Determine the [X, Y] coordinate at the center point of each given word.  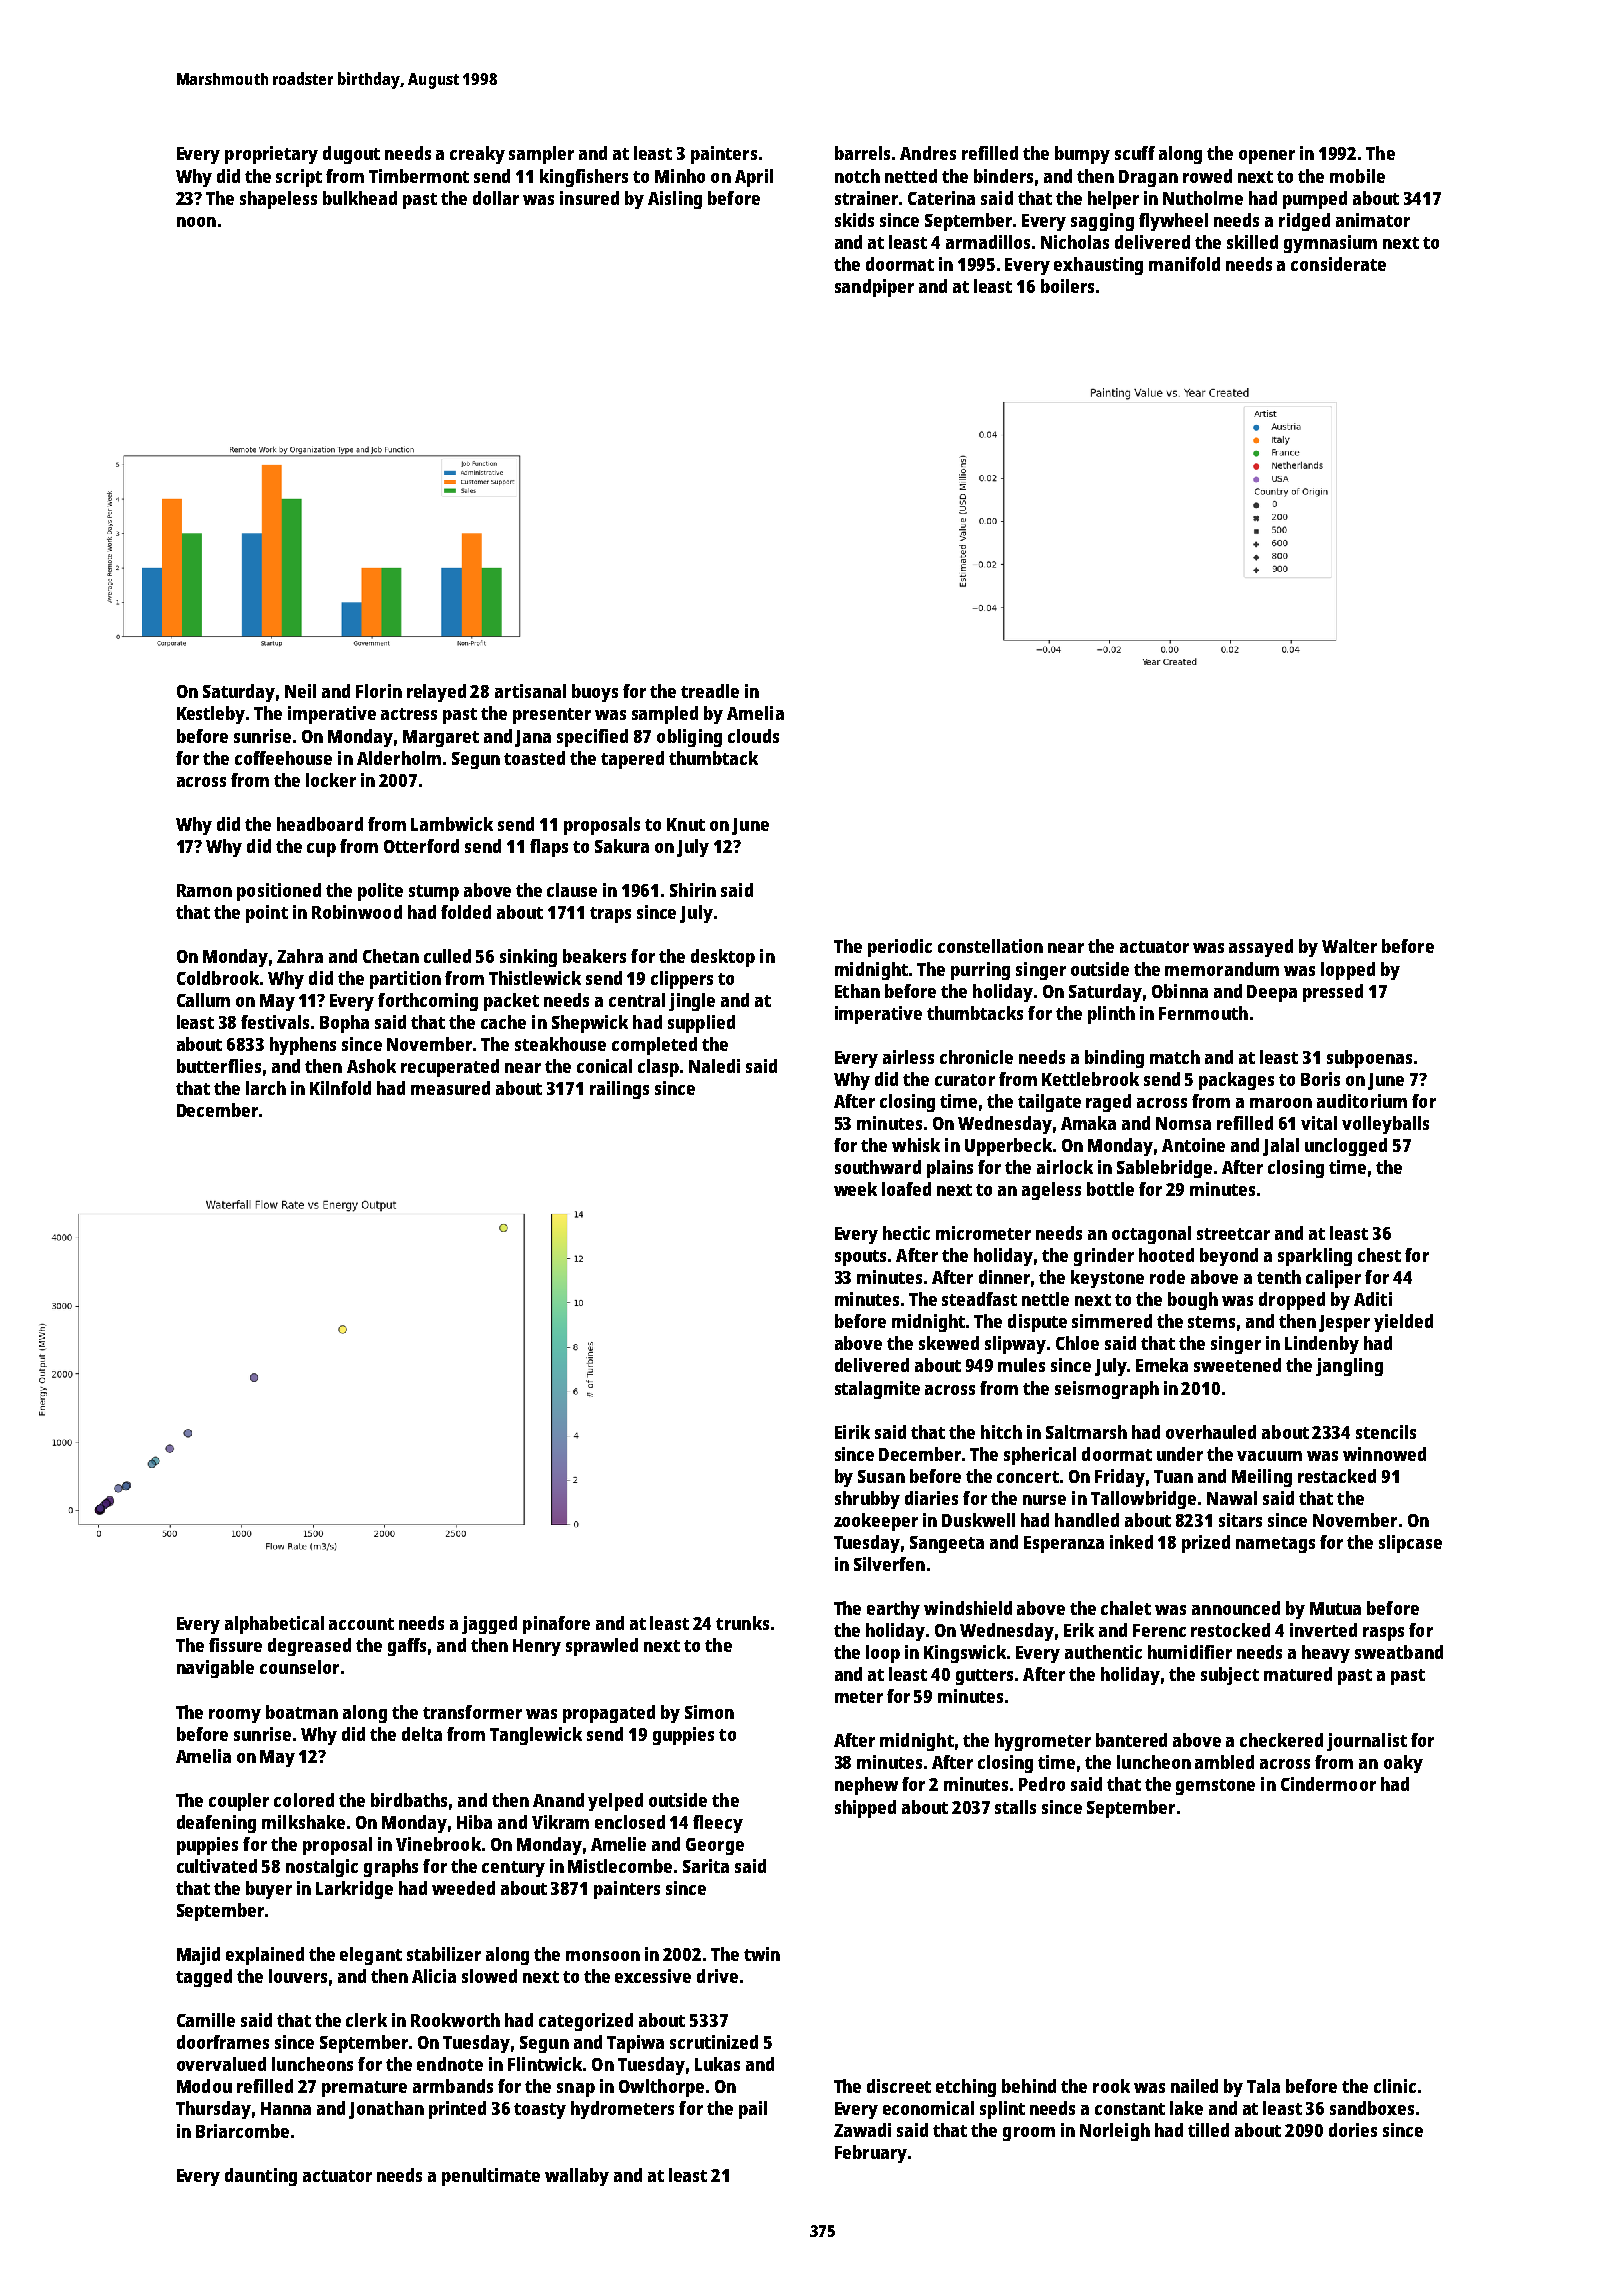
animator [1373, 220]
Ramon [204, 890]
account [361, 1624]
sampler [541, 155]
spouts [860, 1258]
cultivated [217, 1866]
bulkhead [360, 198]
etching [966, 2088]
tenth [1279, 1277]
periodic [900, 948]
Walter [1349, 946]
